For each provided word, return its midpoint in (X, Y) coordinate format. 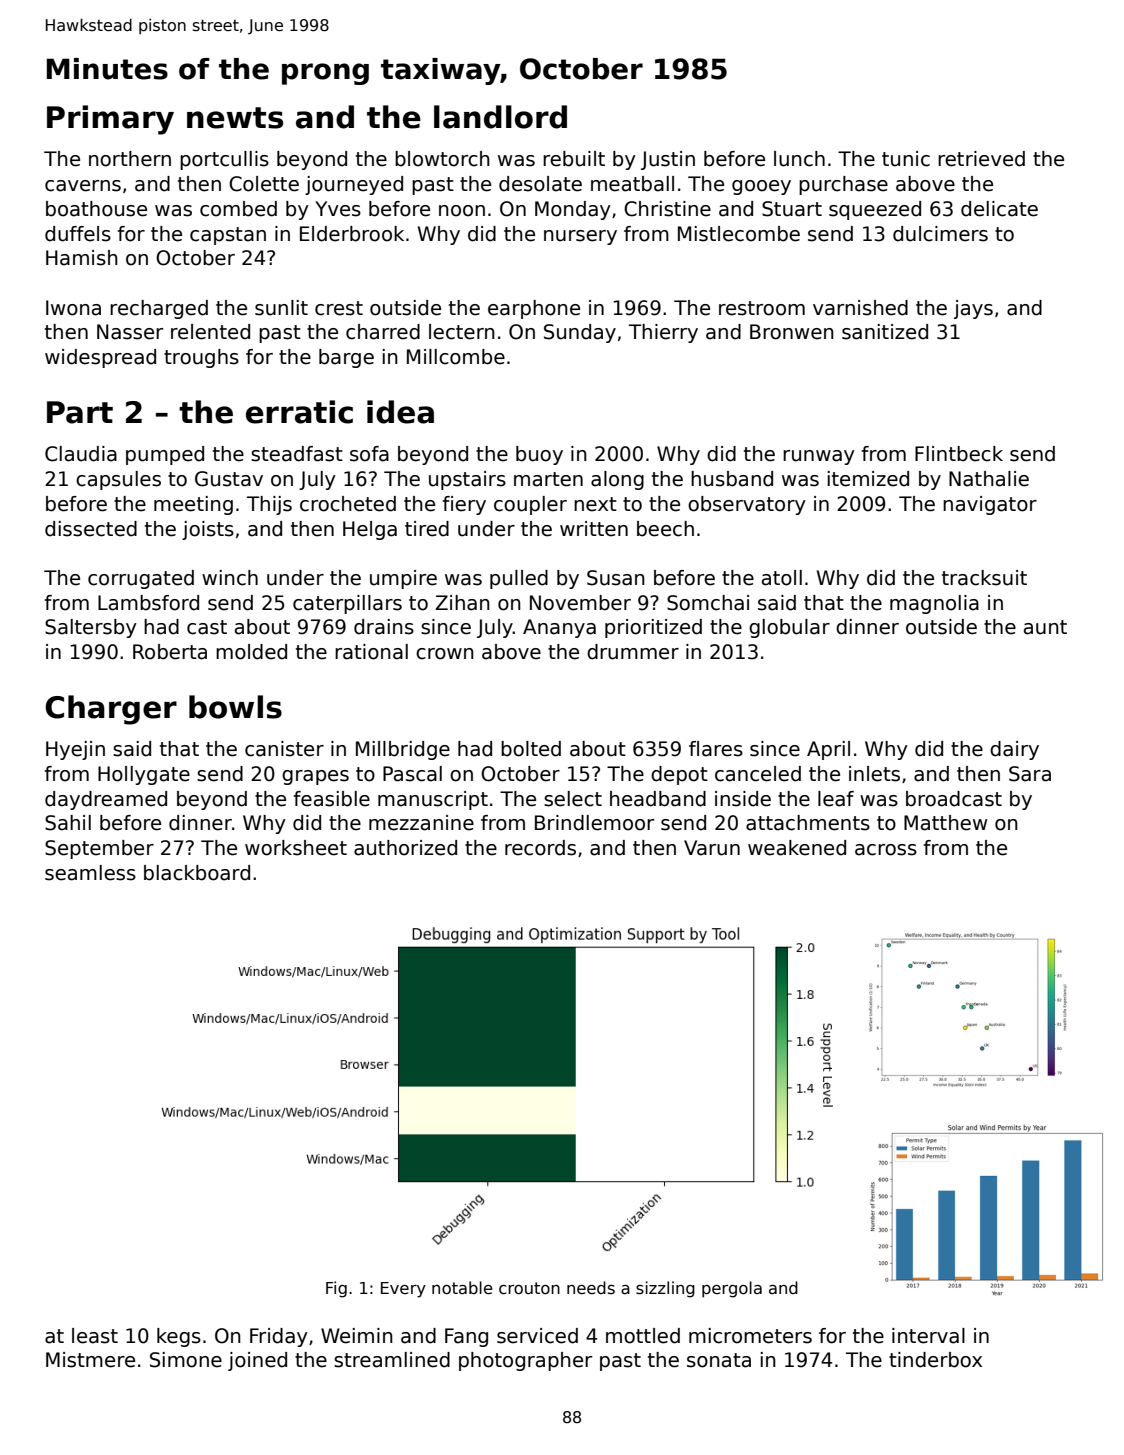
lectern (462, 332)
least (95, 1336)
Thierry (663, 333)
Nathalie (989, 479)
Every (403, 1290)
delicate (999, 209)
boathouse (96, 209)
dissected (91, 529)
